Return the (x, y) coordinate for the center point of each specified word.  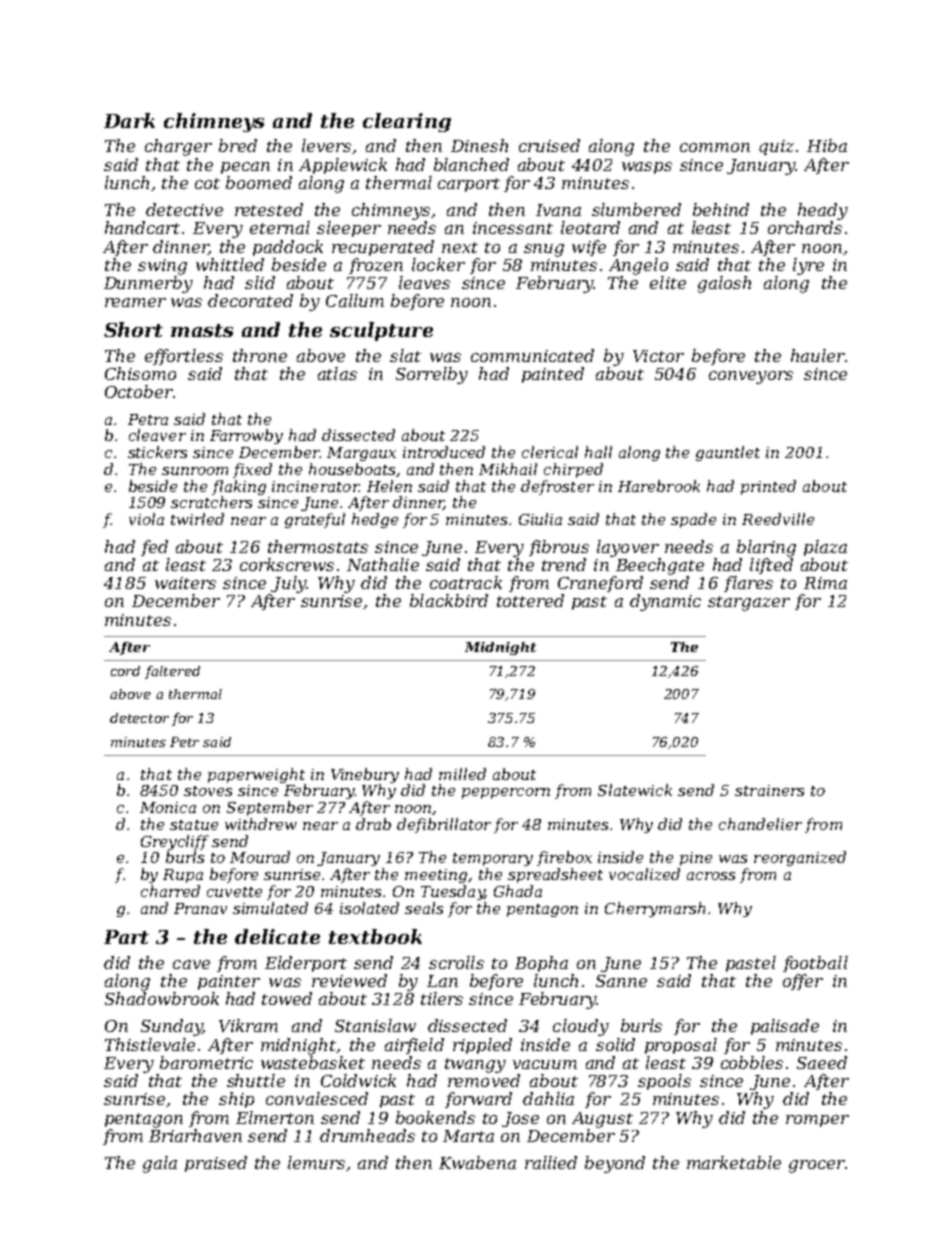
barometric (206, 1062)
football (815, 964)
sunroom (195, 471)
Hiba (827, 145)
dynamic (665, 602)
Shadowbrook (162, 998)
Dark (129, 120)
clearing (407, 122)
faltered (172, 672)
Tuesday (452, 892)
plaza (825, 548)
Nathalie (383, 564)
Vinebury (365, 775)
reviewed (349, 980)
